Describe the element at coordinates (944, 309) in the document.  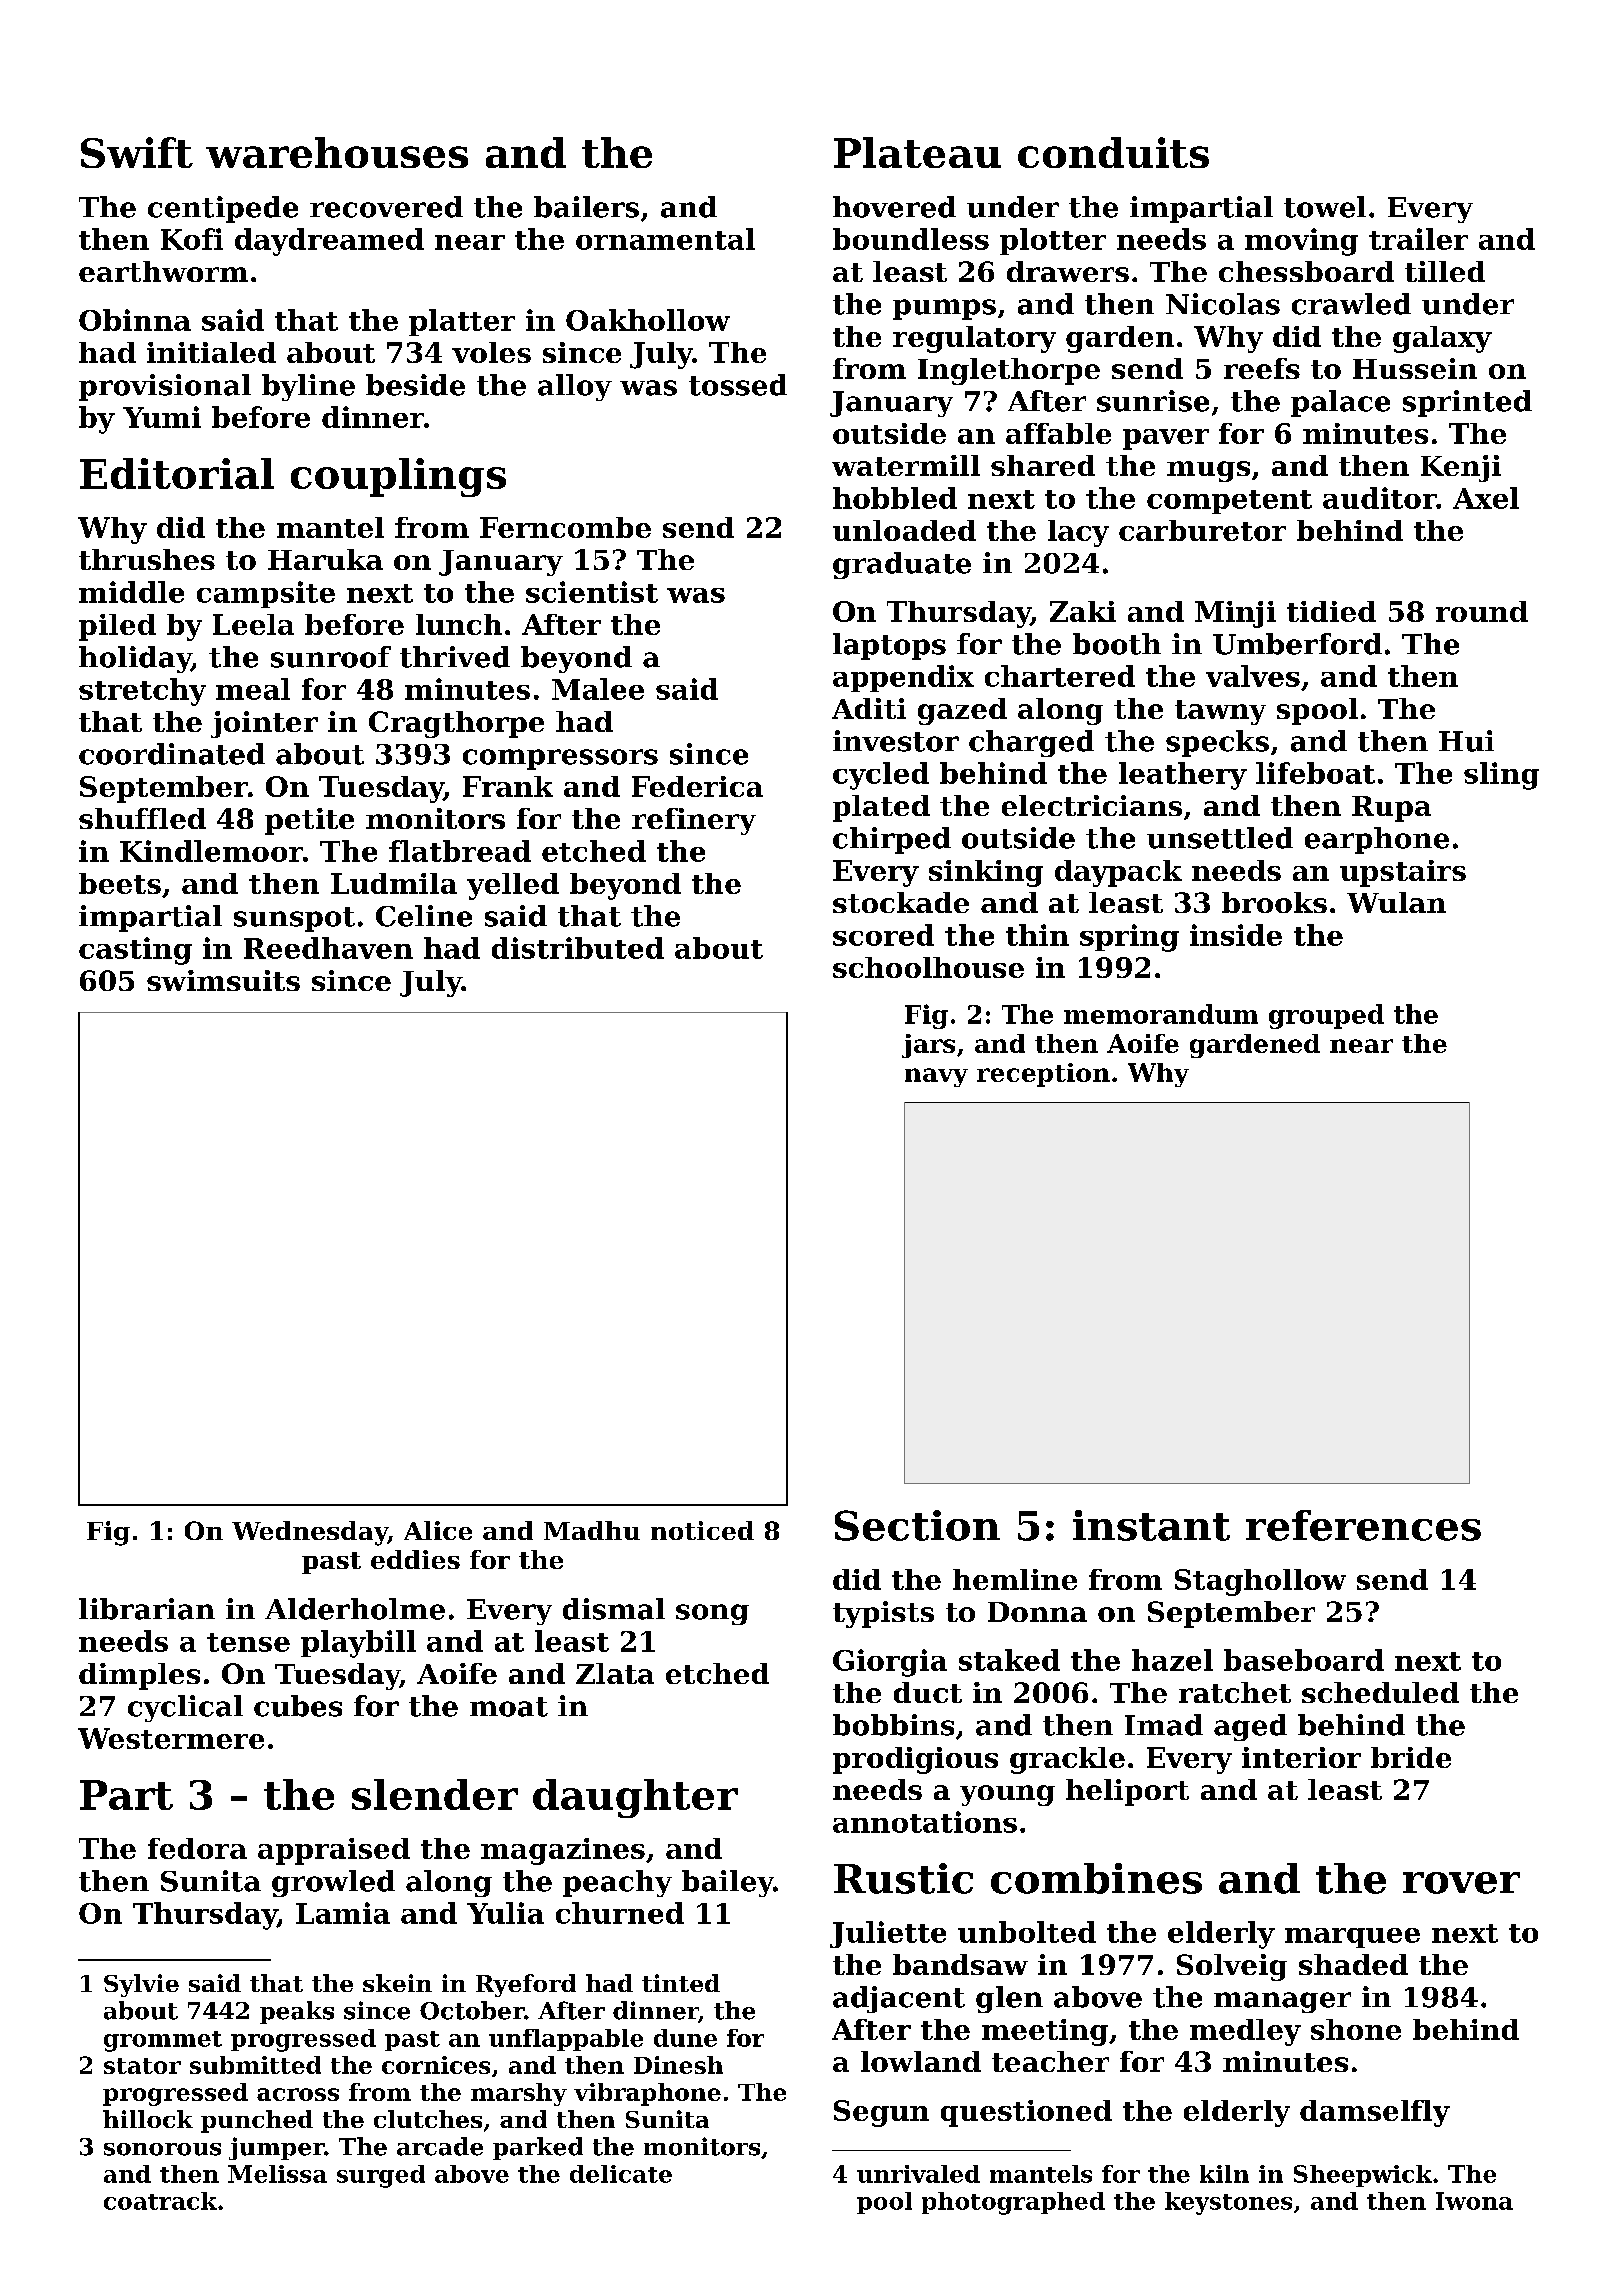
I see `pumps` at that location.
